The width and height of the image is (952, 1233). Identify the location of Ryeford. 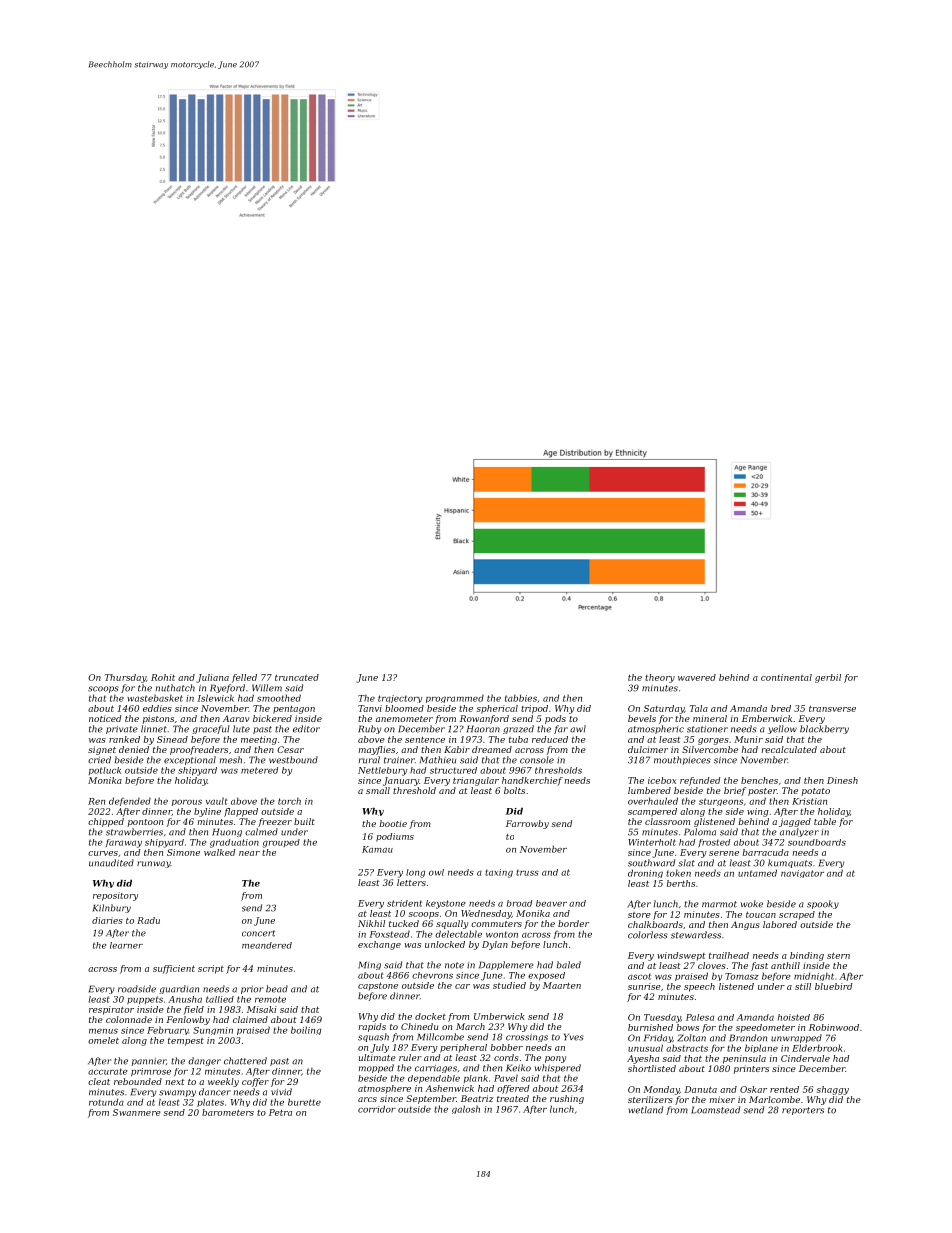
(227, 688).
